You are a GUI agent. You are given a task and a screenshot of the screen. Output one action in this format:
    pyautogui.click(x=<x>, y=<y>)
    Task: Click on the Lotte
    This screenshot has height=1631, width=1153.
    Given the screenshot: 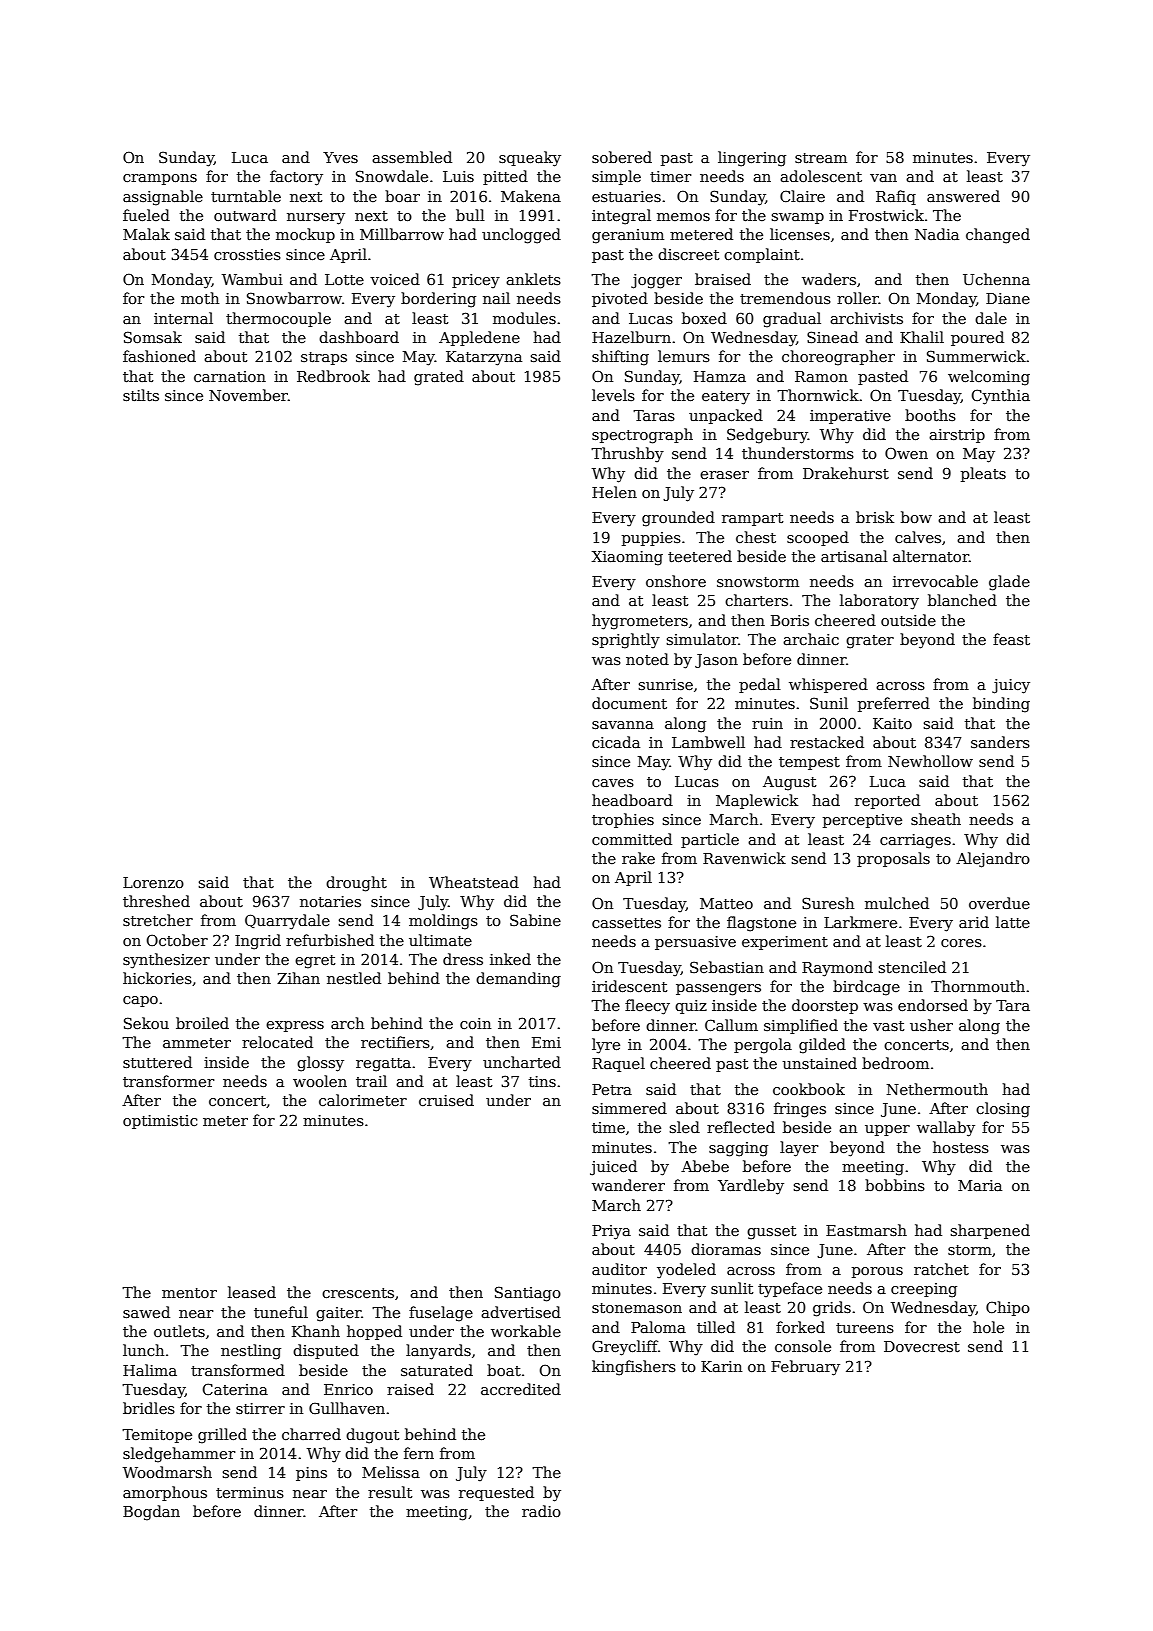 What is the action you would take?
    pyautogui.click(x=344, y=279)
